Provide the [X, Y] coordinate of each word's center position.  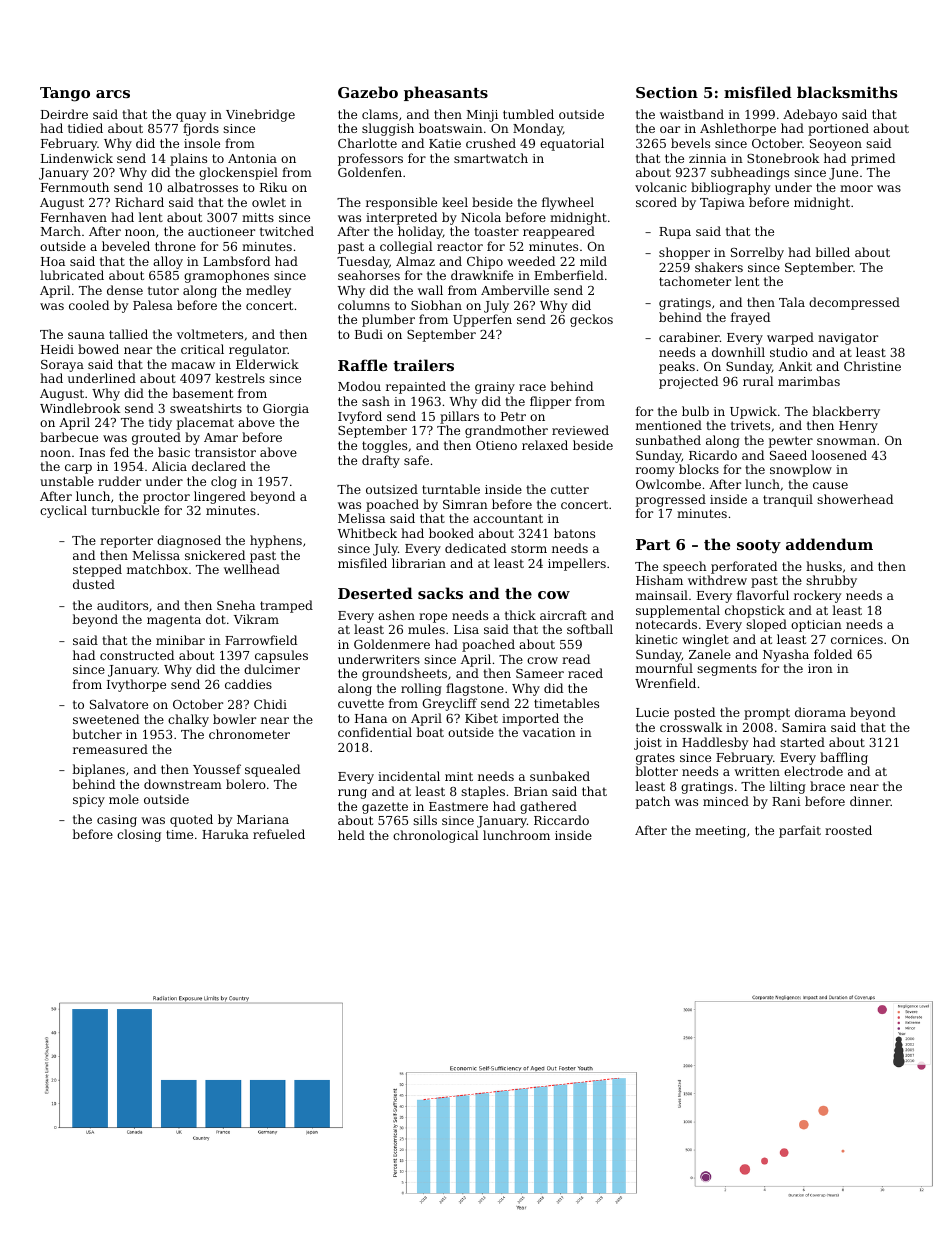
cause [830, 485]
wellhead [252, 569]
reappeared [559, 232]
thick [520, 615]
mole [124, 799]
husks [824, 566]
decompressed [854, 303]
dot [216, 619]
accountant [508, 518]
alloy [168, 262]
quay [191, 117]
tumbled [528, 114]
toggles [384, 446]
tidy [160, 423]
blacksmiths [847, 92]
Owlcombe [668, 484]
